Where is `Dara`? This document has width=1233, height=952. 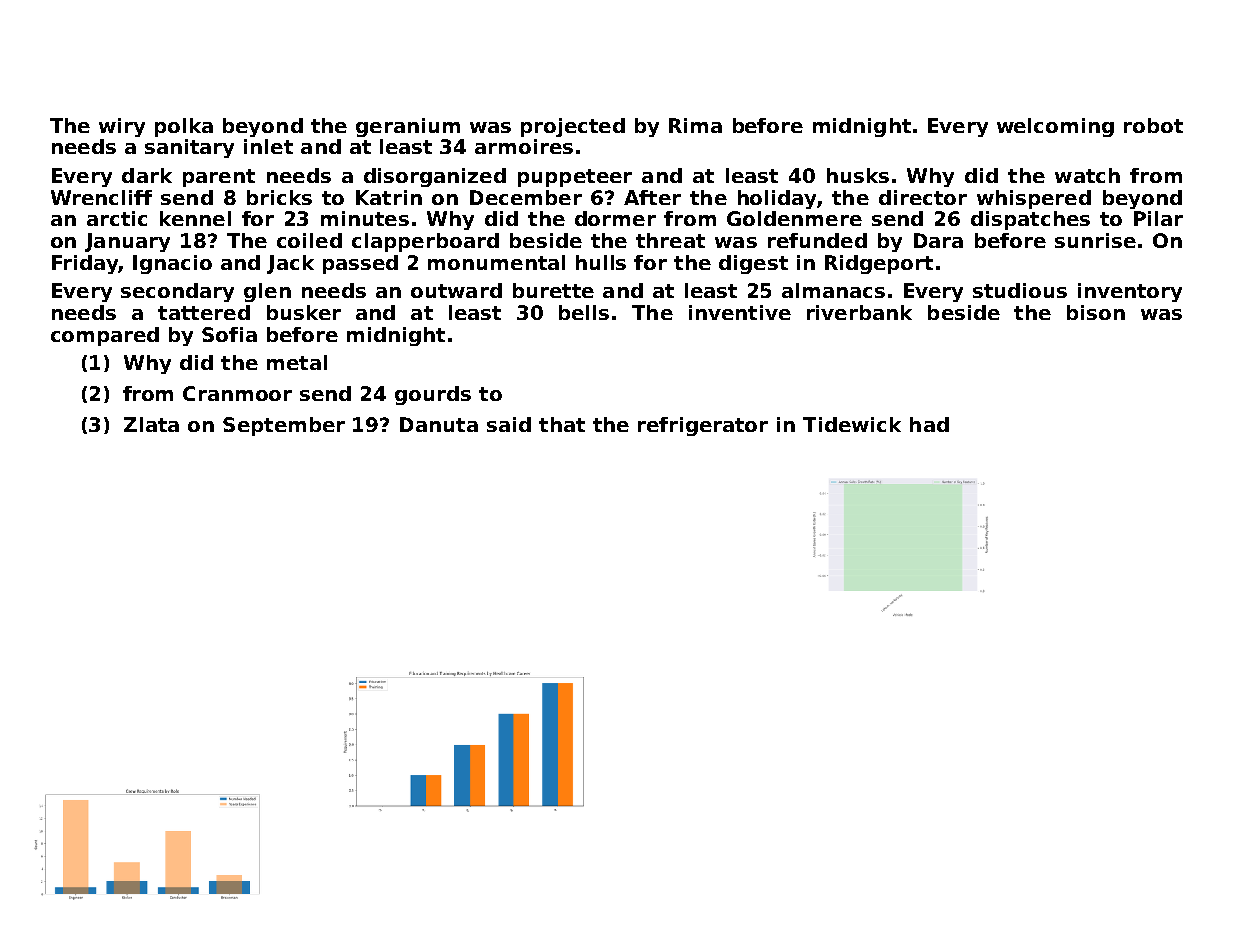
Dara is located at coordinates (938, 240).
